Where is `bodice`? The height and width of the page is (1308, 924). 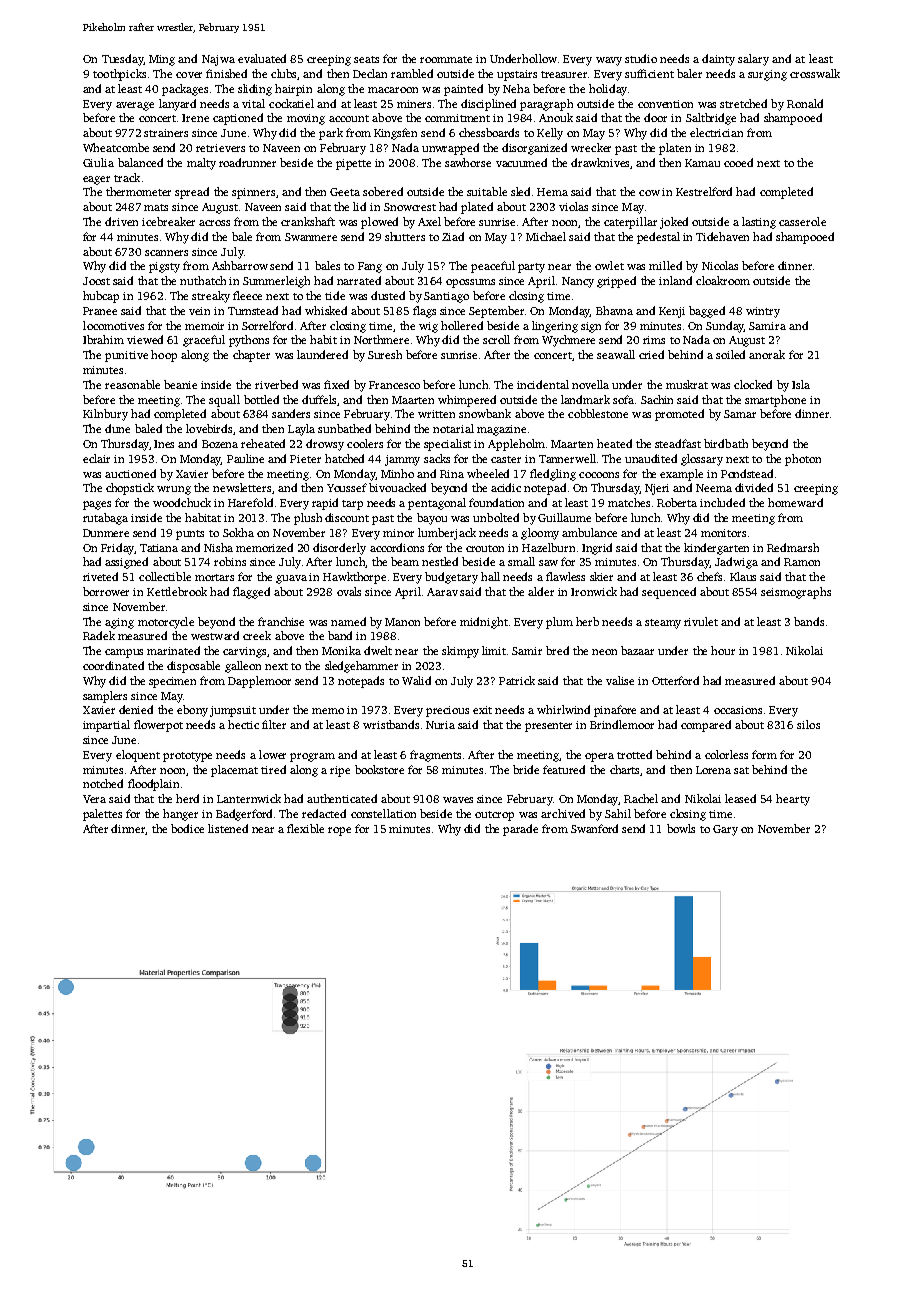 bodice is located at coordinates (187, 828).
